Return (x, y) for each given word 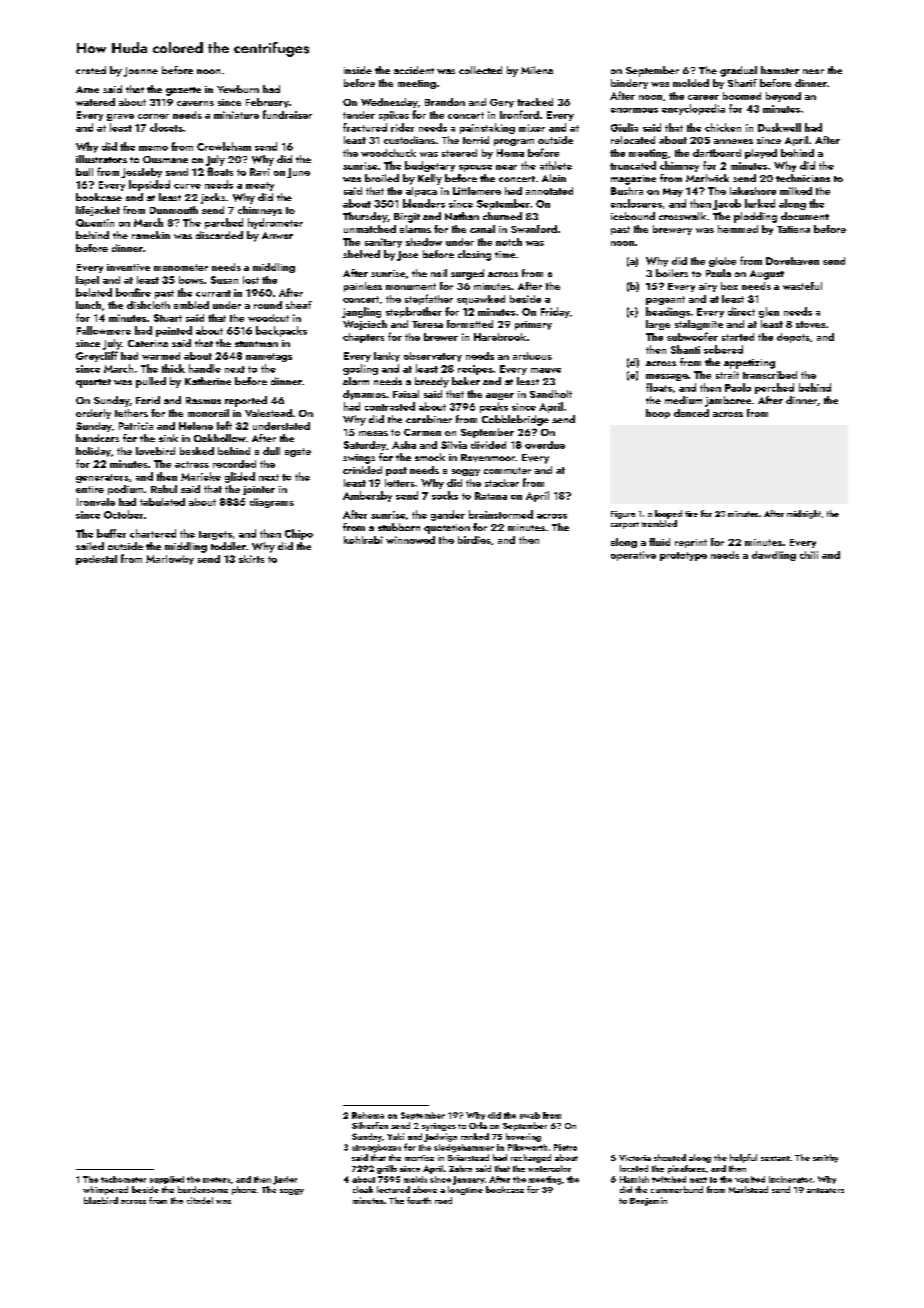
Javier (285, 1180)
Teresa (427, 324)
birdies (474, 540)
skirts (251, 559)
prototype (683, 556)
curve (187, 186)
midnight (804, 514)
